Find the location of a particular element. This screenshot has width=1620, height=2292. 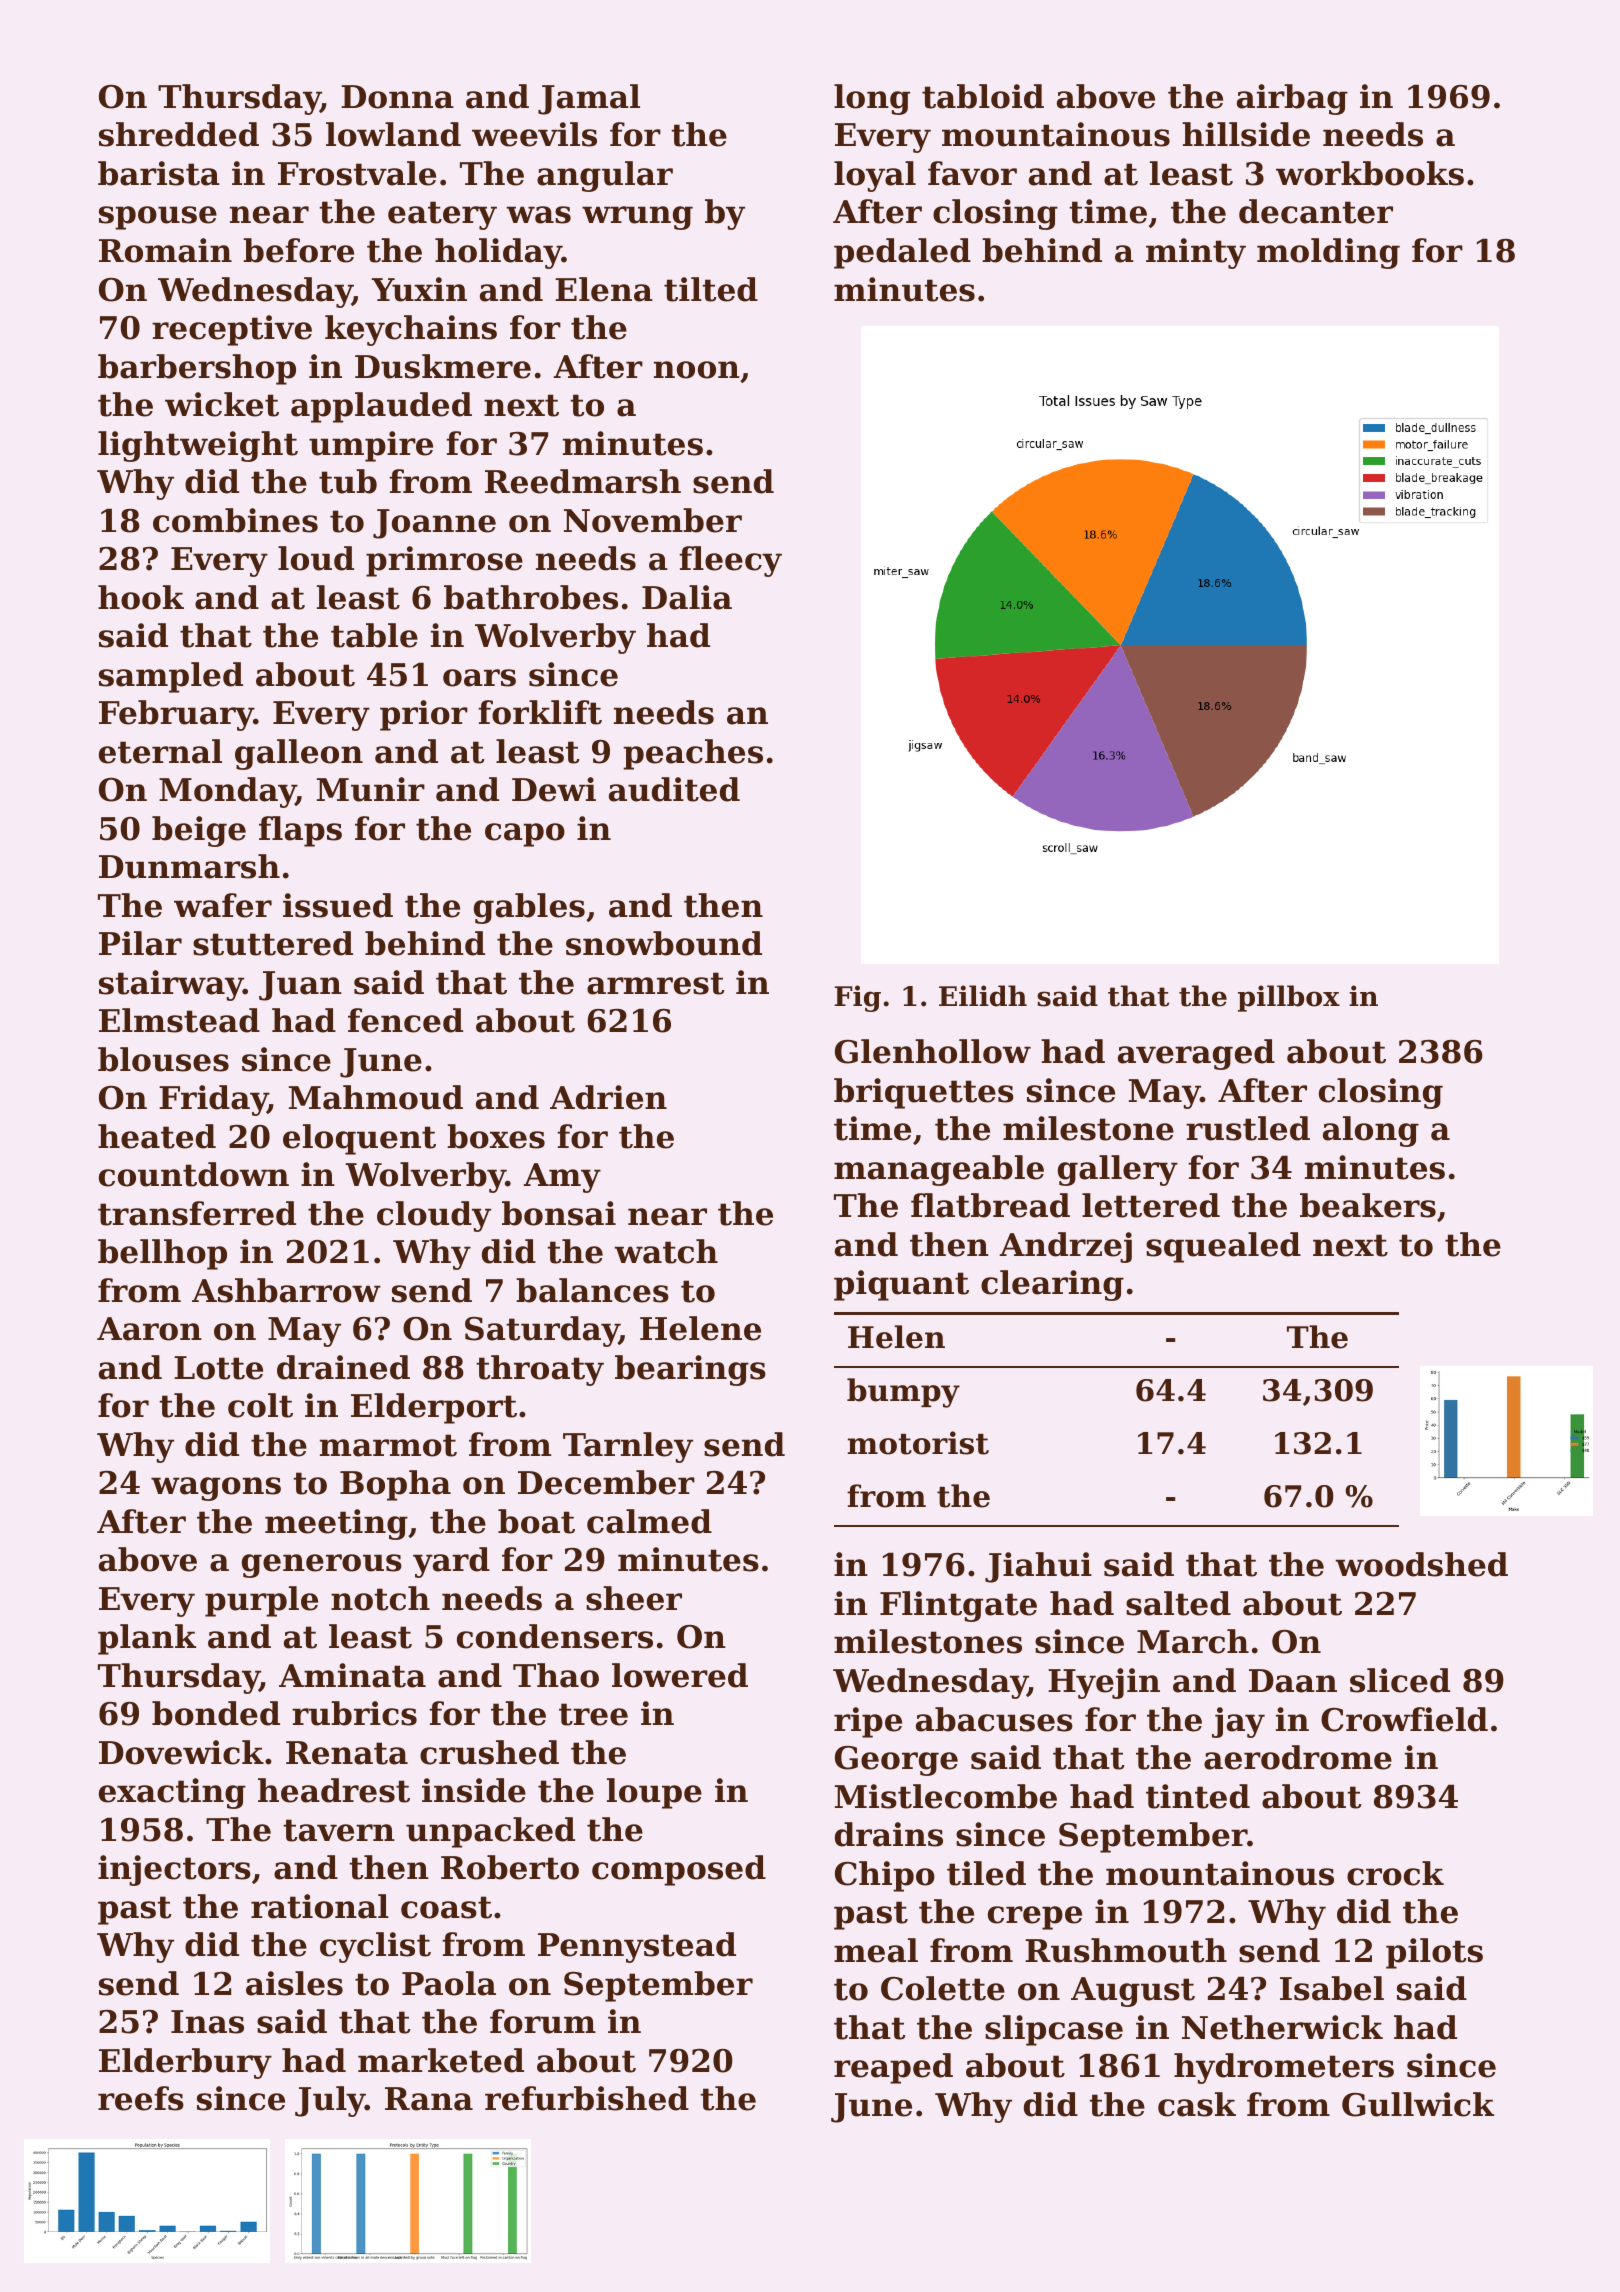

molding is located at coordinates (1328, 253).
